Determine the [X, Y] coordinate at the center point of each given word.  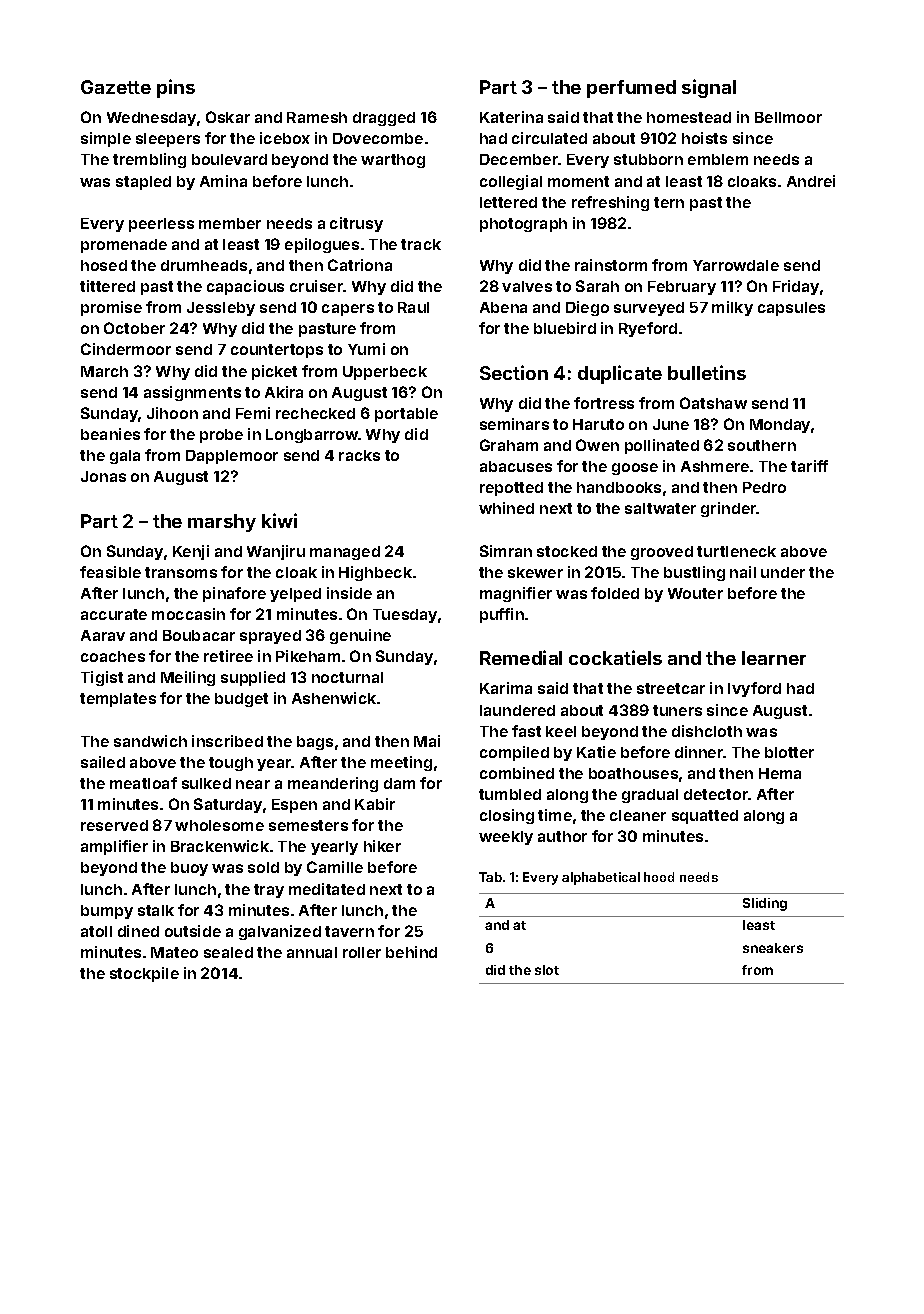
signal [709, 88]
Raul [413, 307]
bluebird [565, 328]
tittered [107, 286]
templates [118, 700]
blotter [789, 752]
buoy [189, 869]
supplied [253, 678]
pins [176, 88]
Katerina [511, 117]
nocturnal [347, 677]
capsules [791, 309]
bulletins [707, 372]
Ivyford [754, 689]
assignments [192, 393]
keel [561, 731]
